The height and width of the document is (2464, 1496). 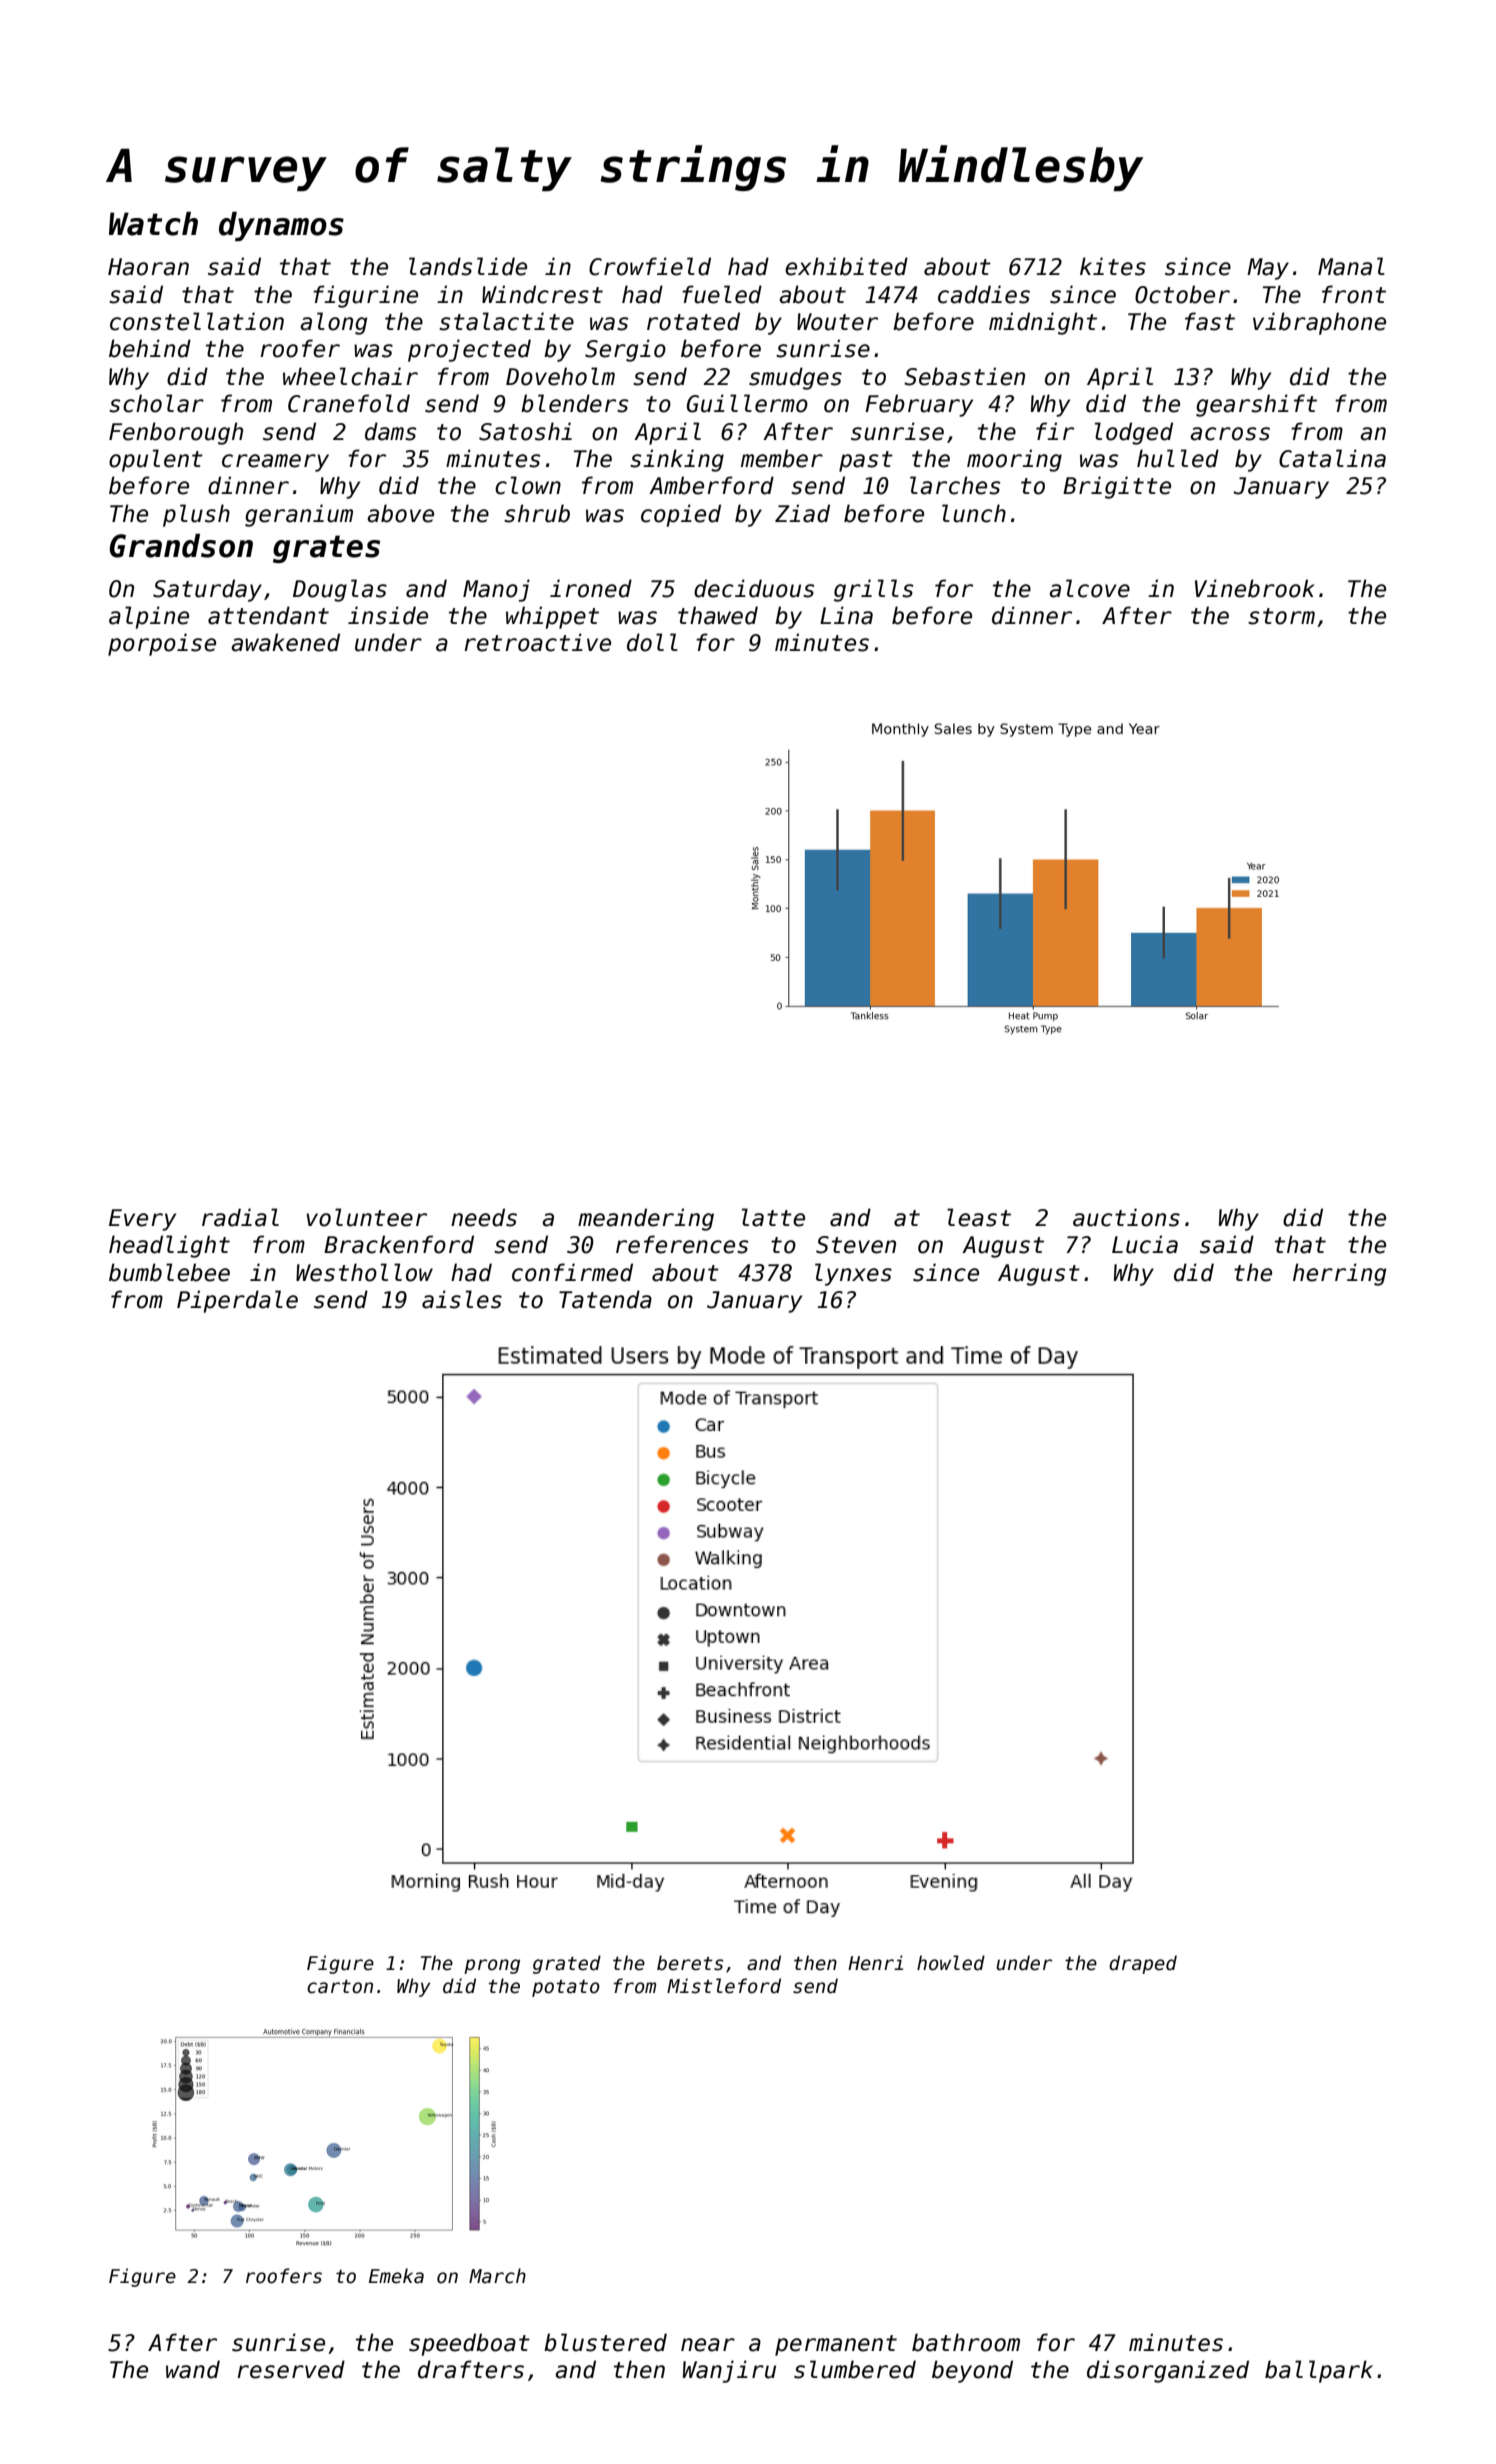 I want to click on constellation, so click(x=197, y=321).
